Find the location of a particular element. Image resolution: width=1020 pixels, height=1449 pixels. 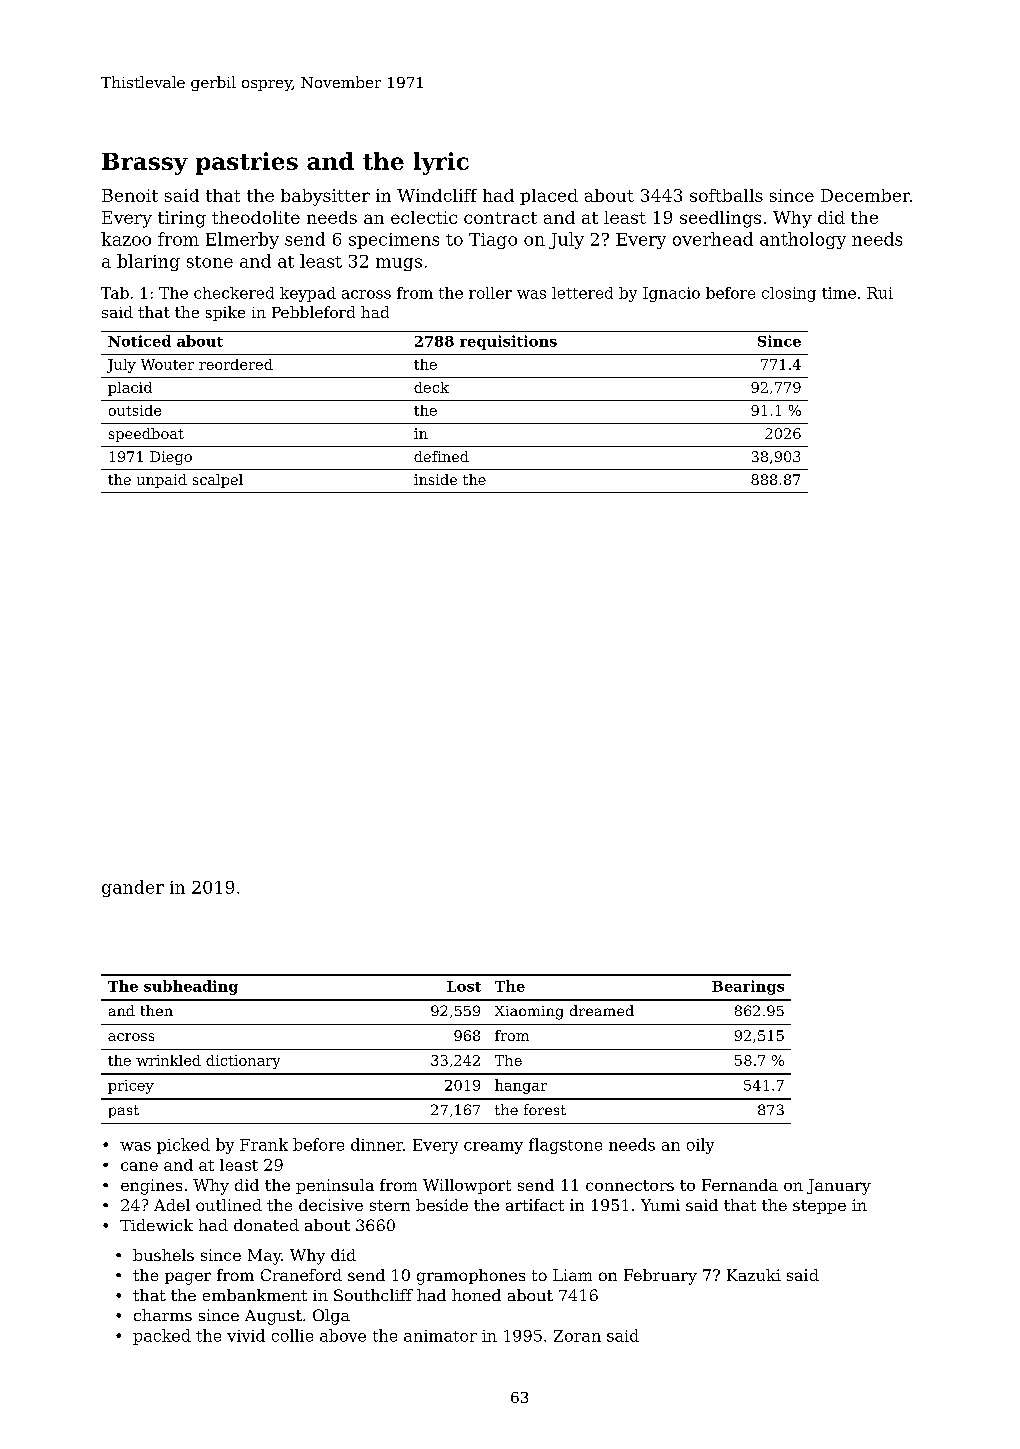

Brassy is located at coordinates (145, 164).
